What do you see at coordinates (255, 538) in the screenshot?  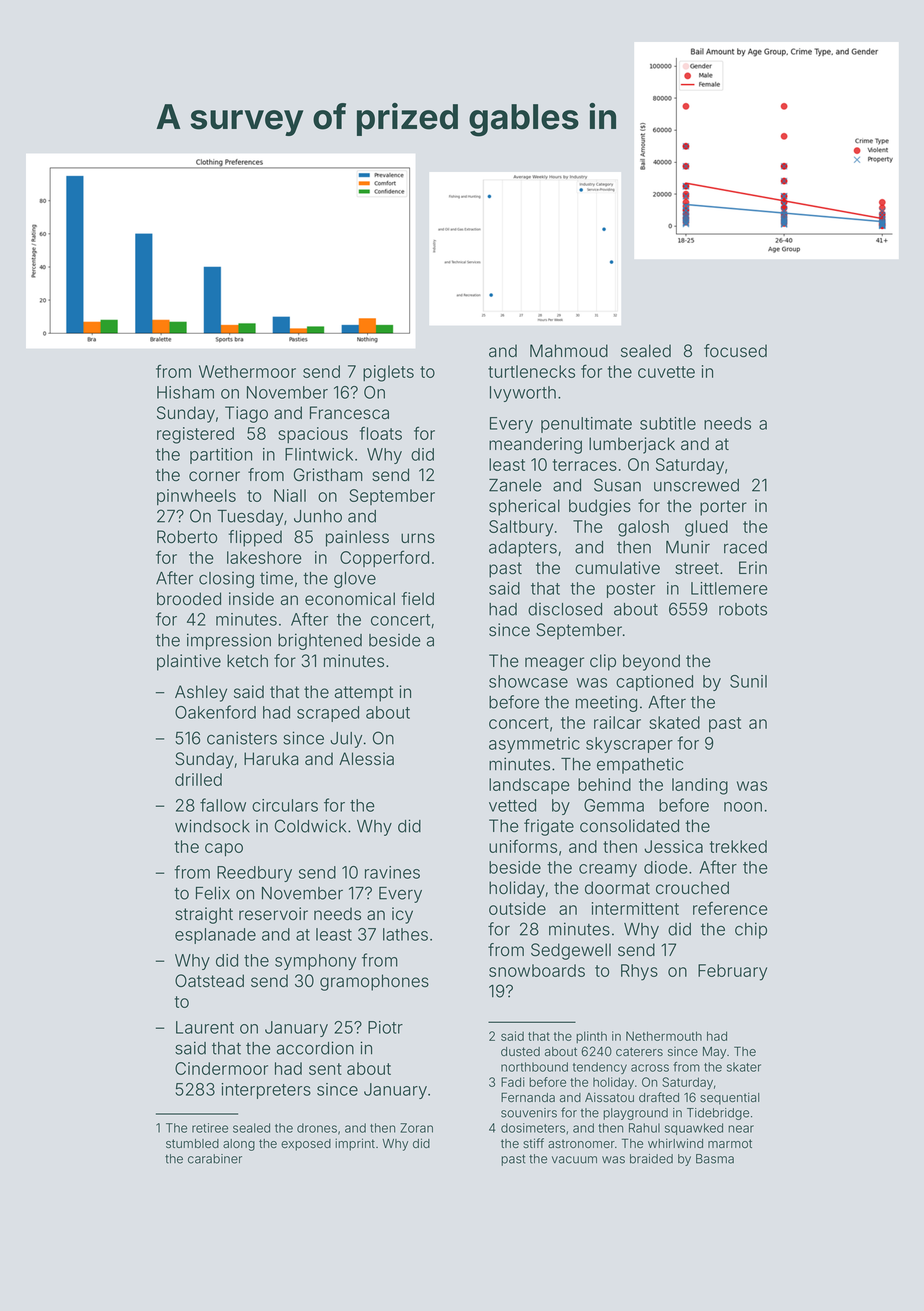 I see `flipped` at bounding box center [255, 538].
